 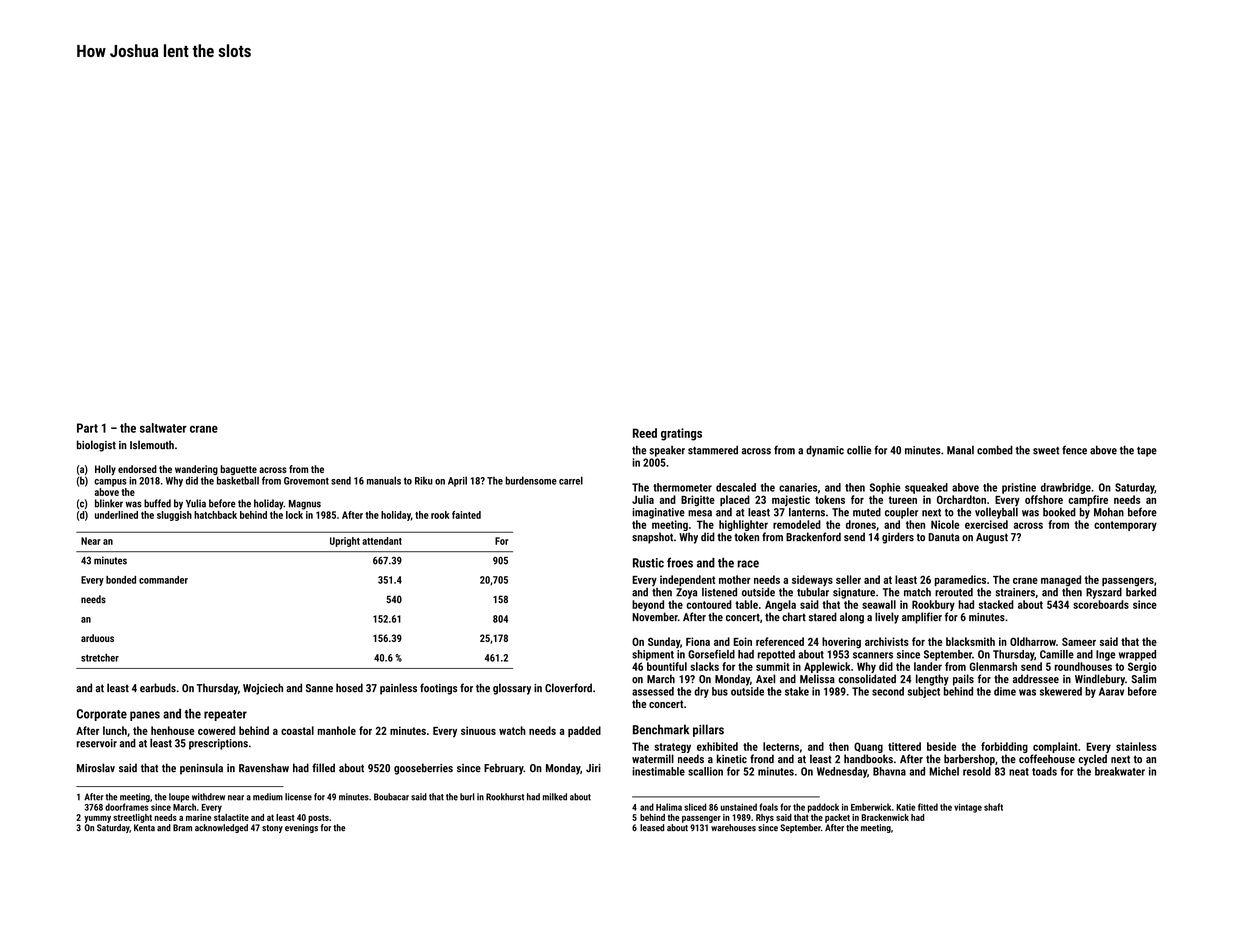 What do you see at coordinates (87, 428) in the page?
I see `Part` at bounding box center [87, 428].
